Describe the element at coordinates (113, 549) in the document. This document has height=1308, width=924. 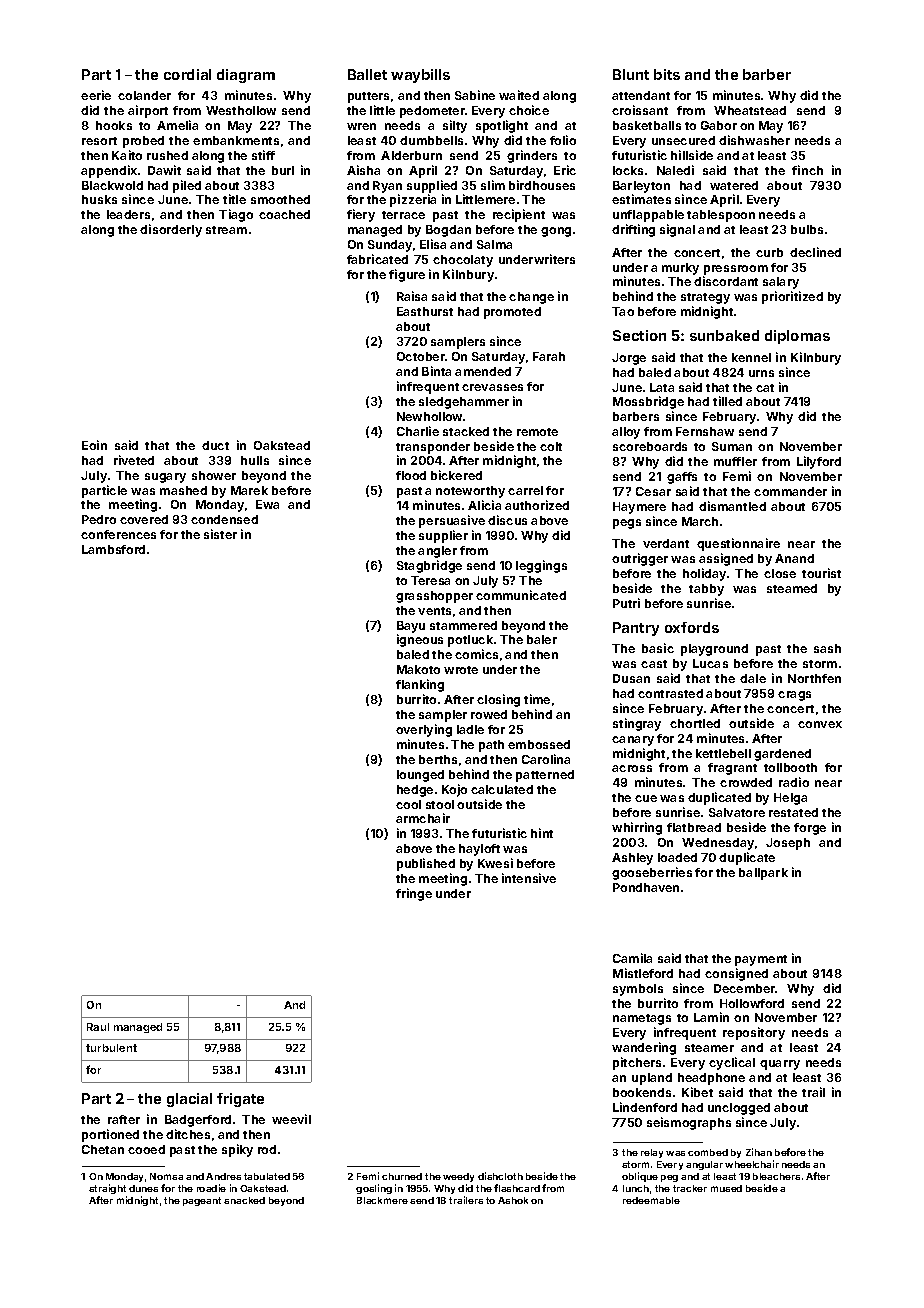
I see `Lambsford` at that location.
